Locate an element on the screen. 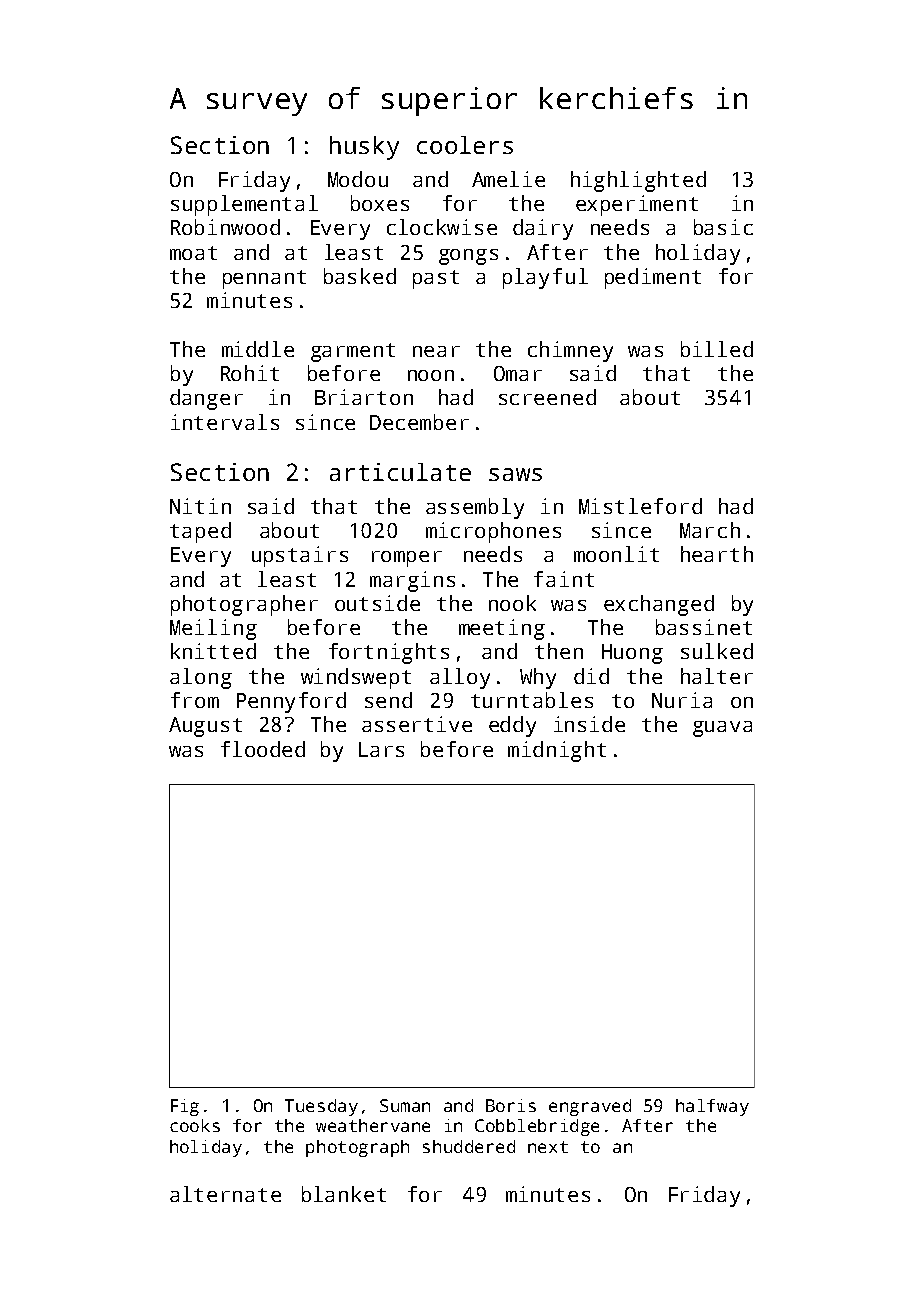 The image size is (924, 1311). Meiling is located at coordinates (213, 629).
